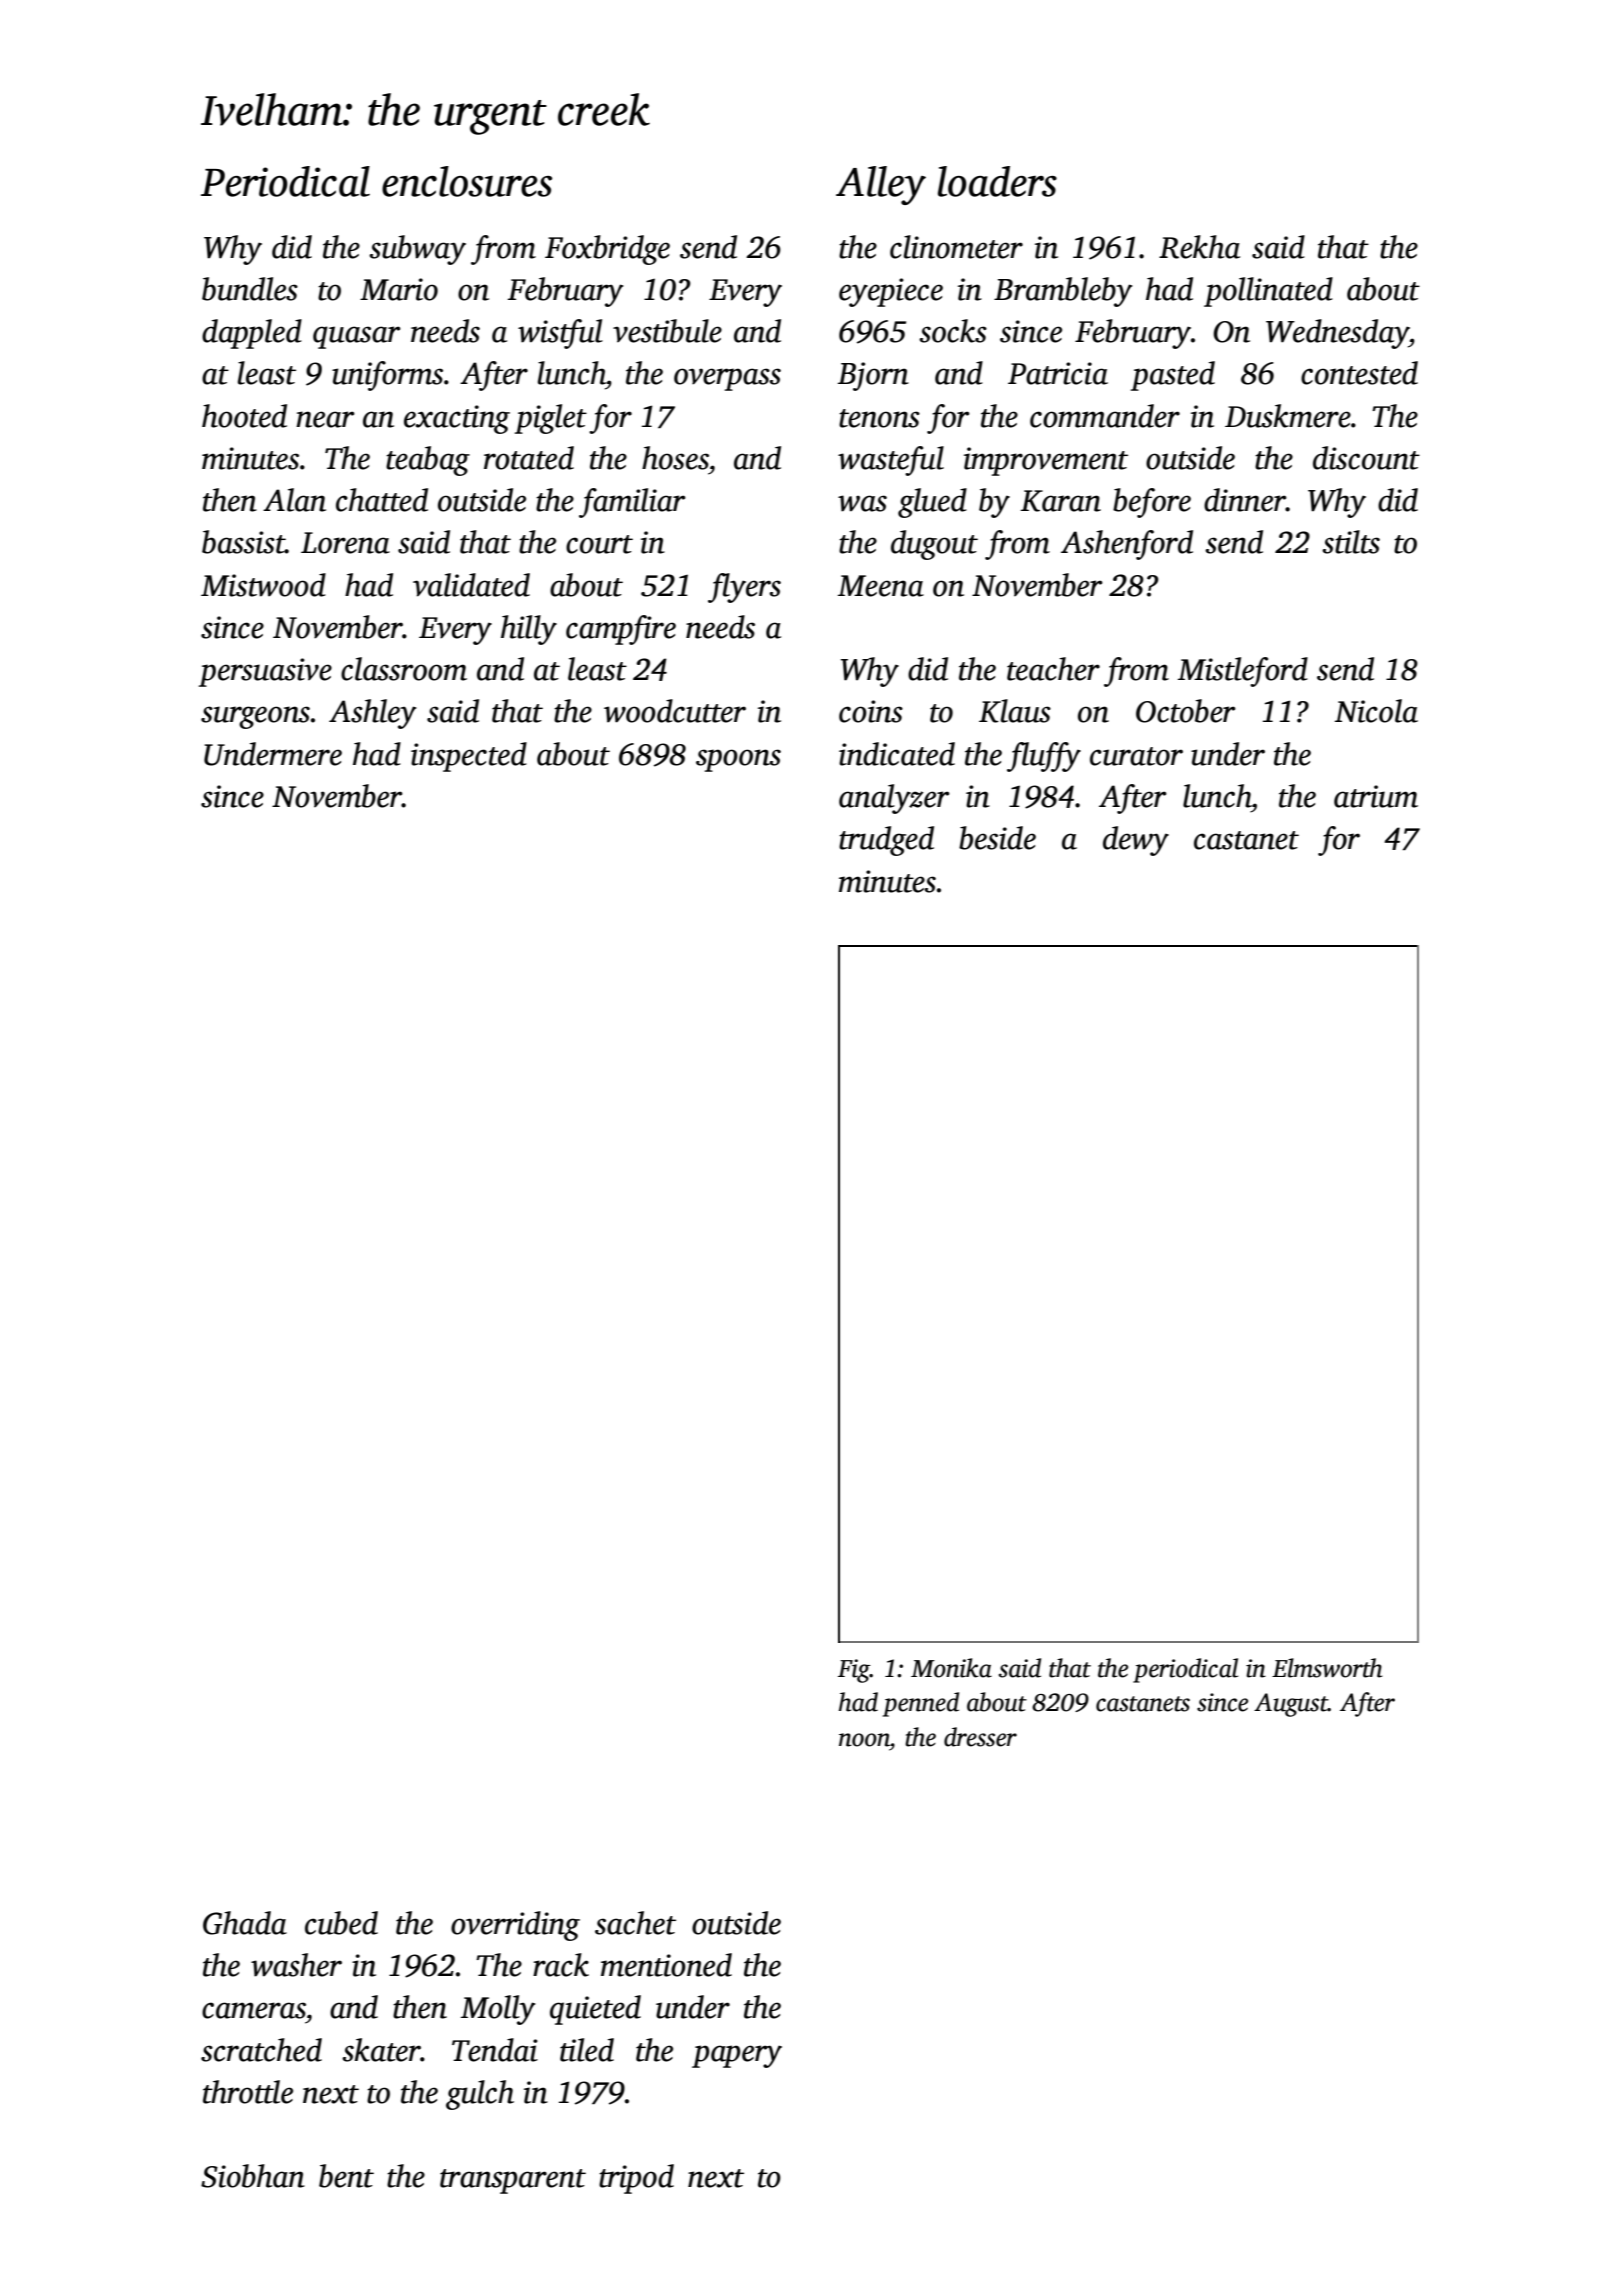 This screenshot has width=1620, height=2292. What do you see at coordinates (864, 1740) in the screenshot?
I see `noon` at bounding box center [864, 1740].
